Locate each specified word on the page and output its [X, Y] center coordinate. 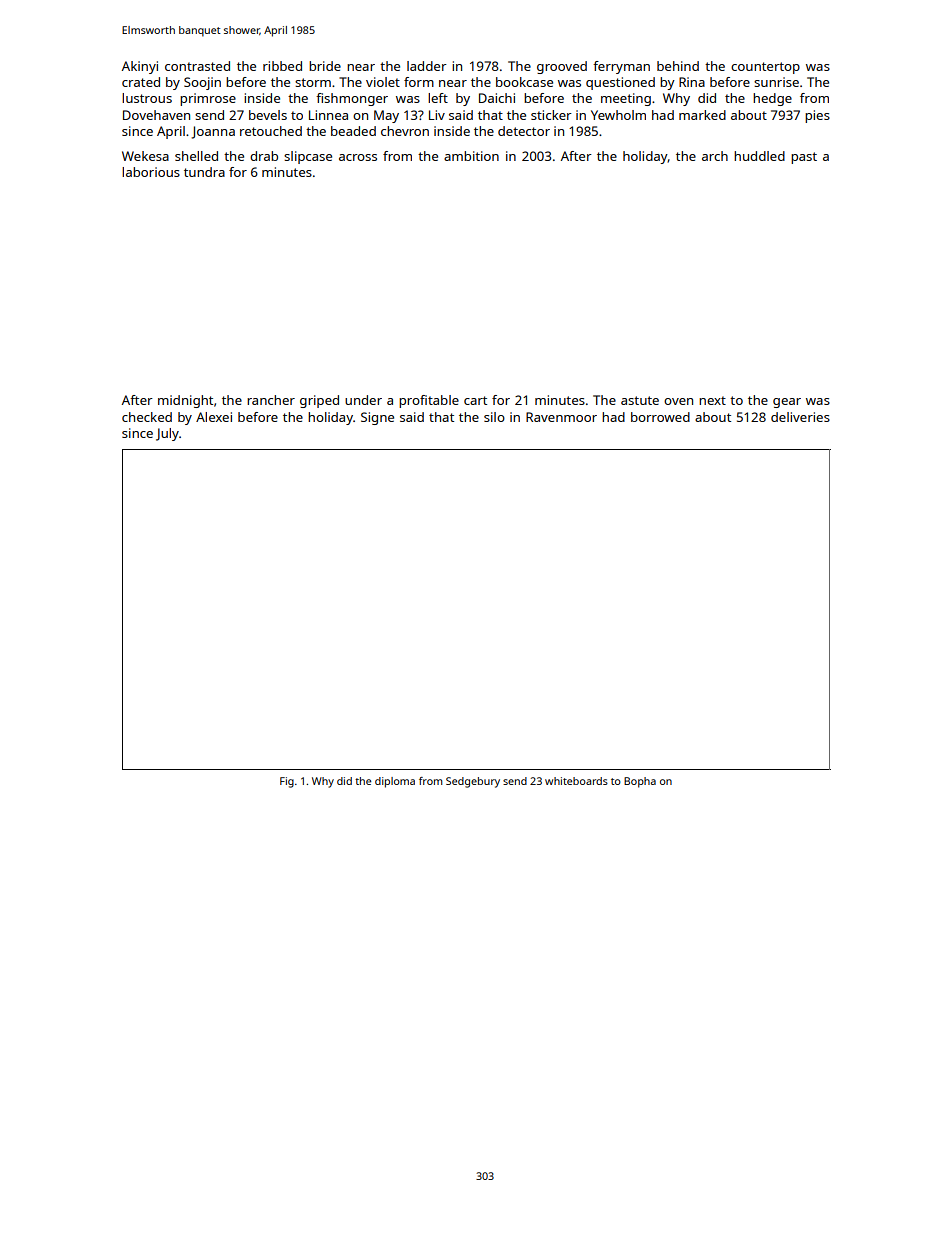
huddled [759, 156]
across [358, 157]
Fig [287, 782]
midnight [185, 401]
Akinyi [140, 67]
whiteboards [576, 781]
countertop [765, 68]
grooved [562, 67]
